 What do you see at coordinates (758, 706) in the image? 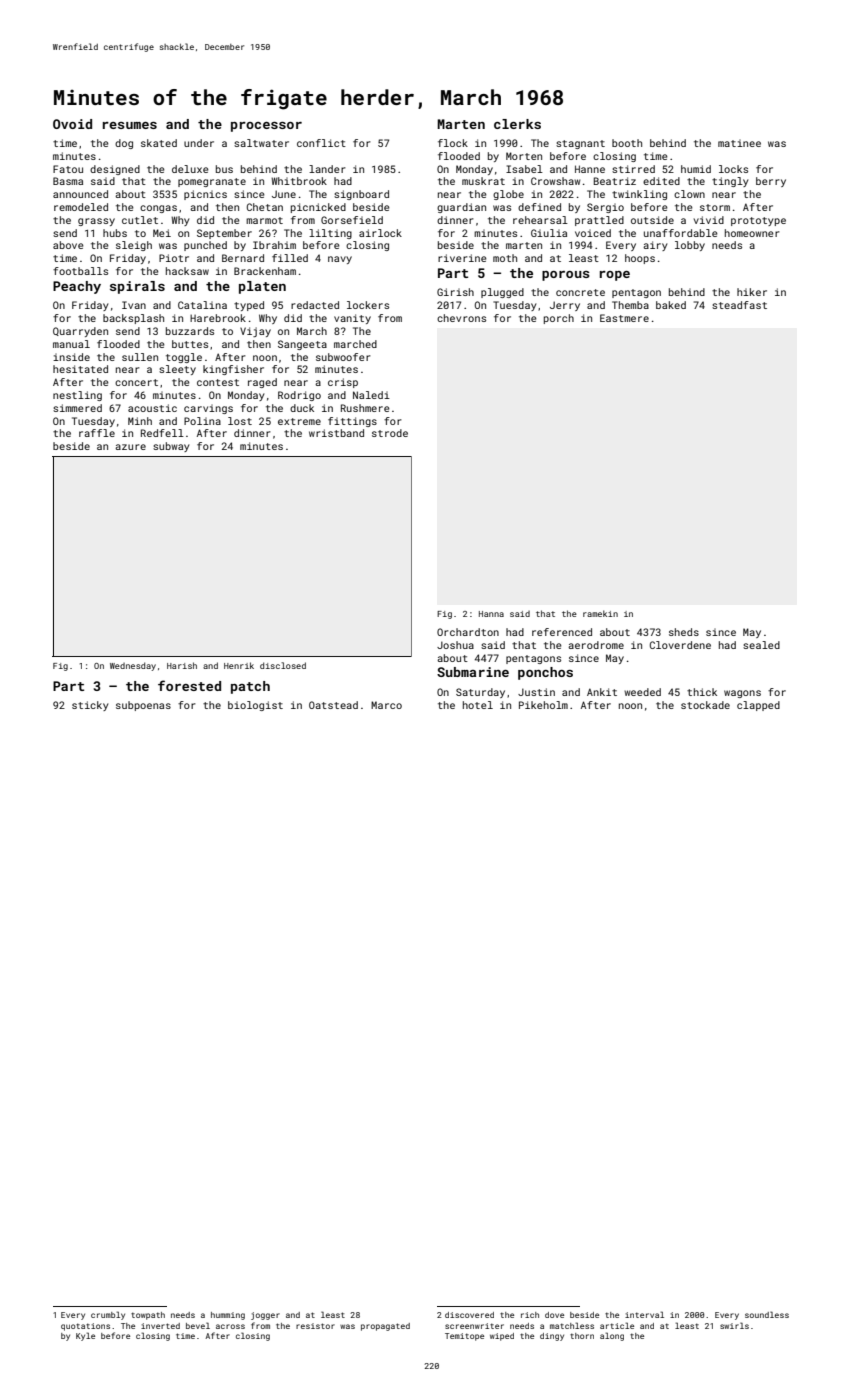
I see `clapped` at bounding box center [758, 706].
